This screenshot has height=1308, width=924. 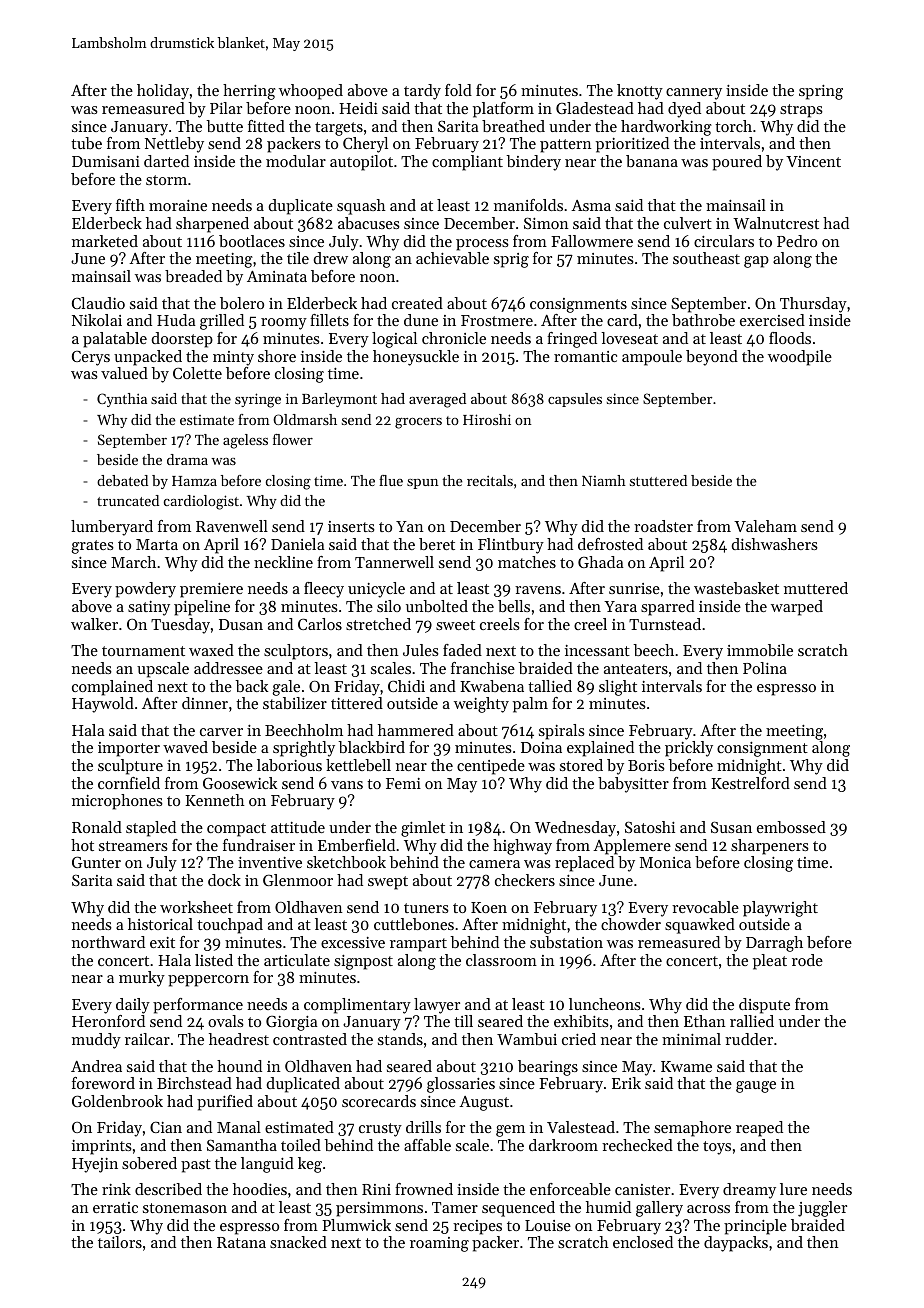 What do you see at coordinates (289, 765) in the screenshot?
I see `laborious` at bounding box center [289, 765].
